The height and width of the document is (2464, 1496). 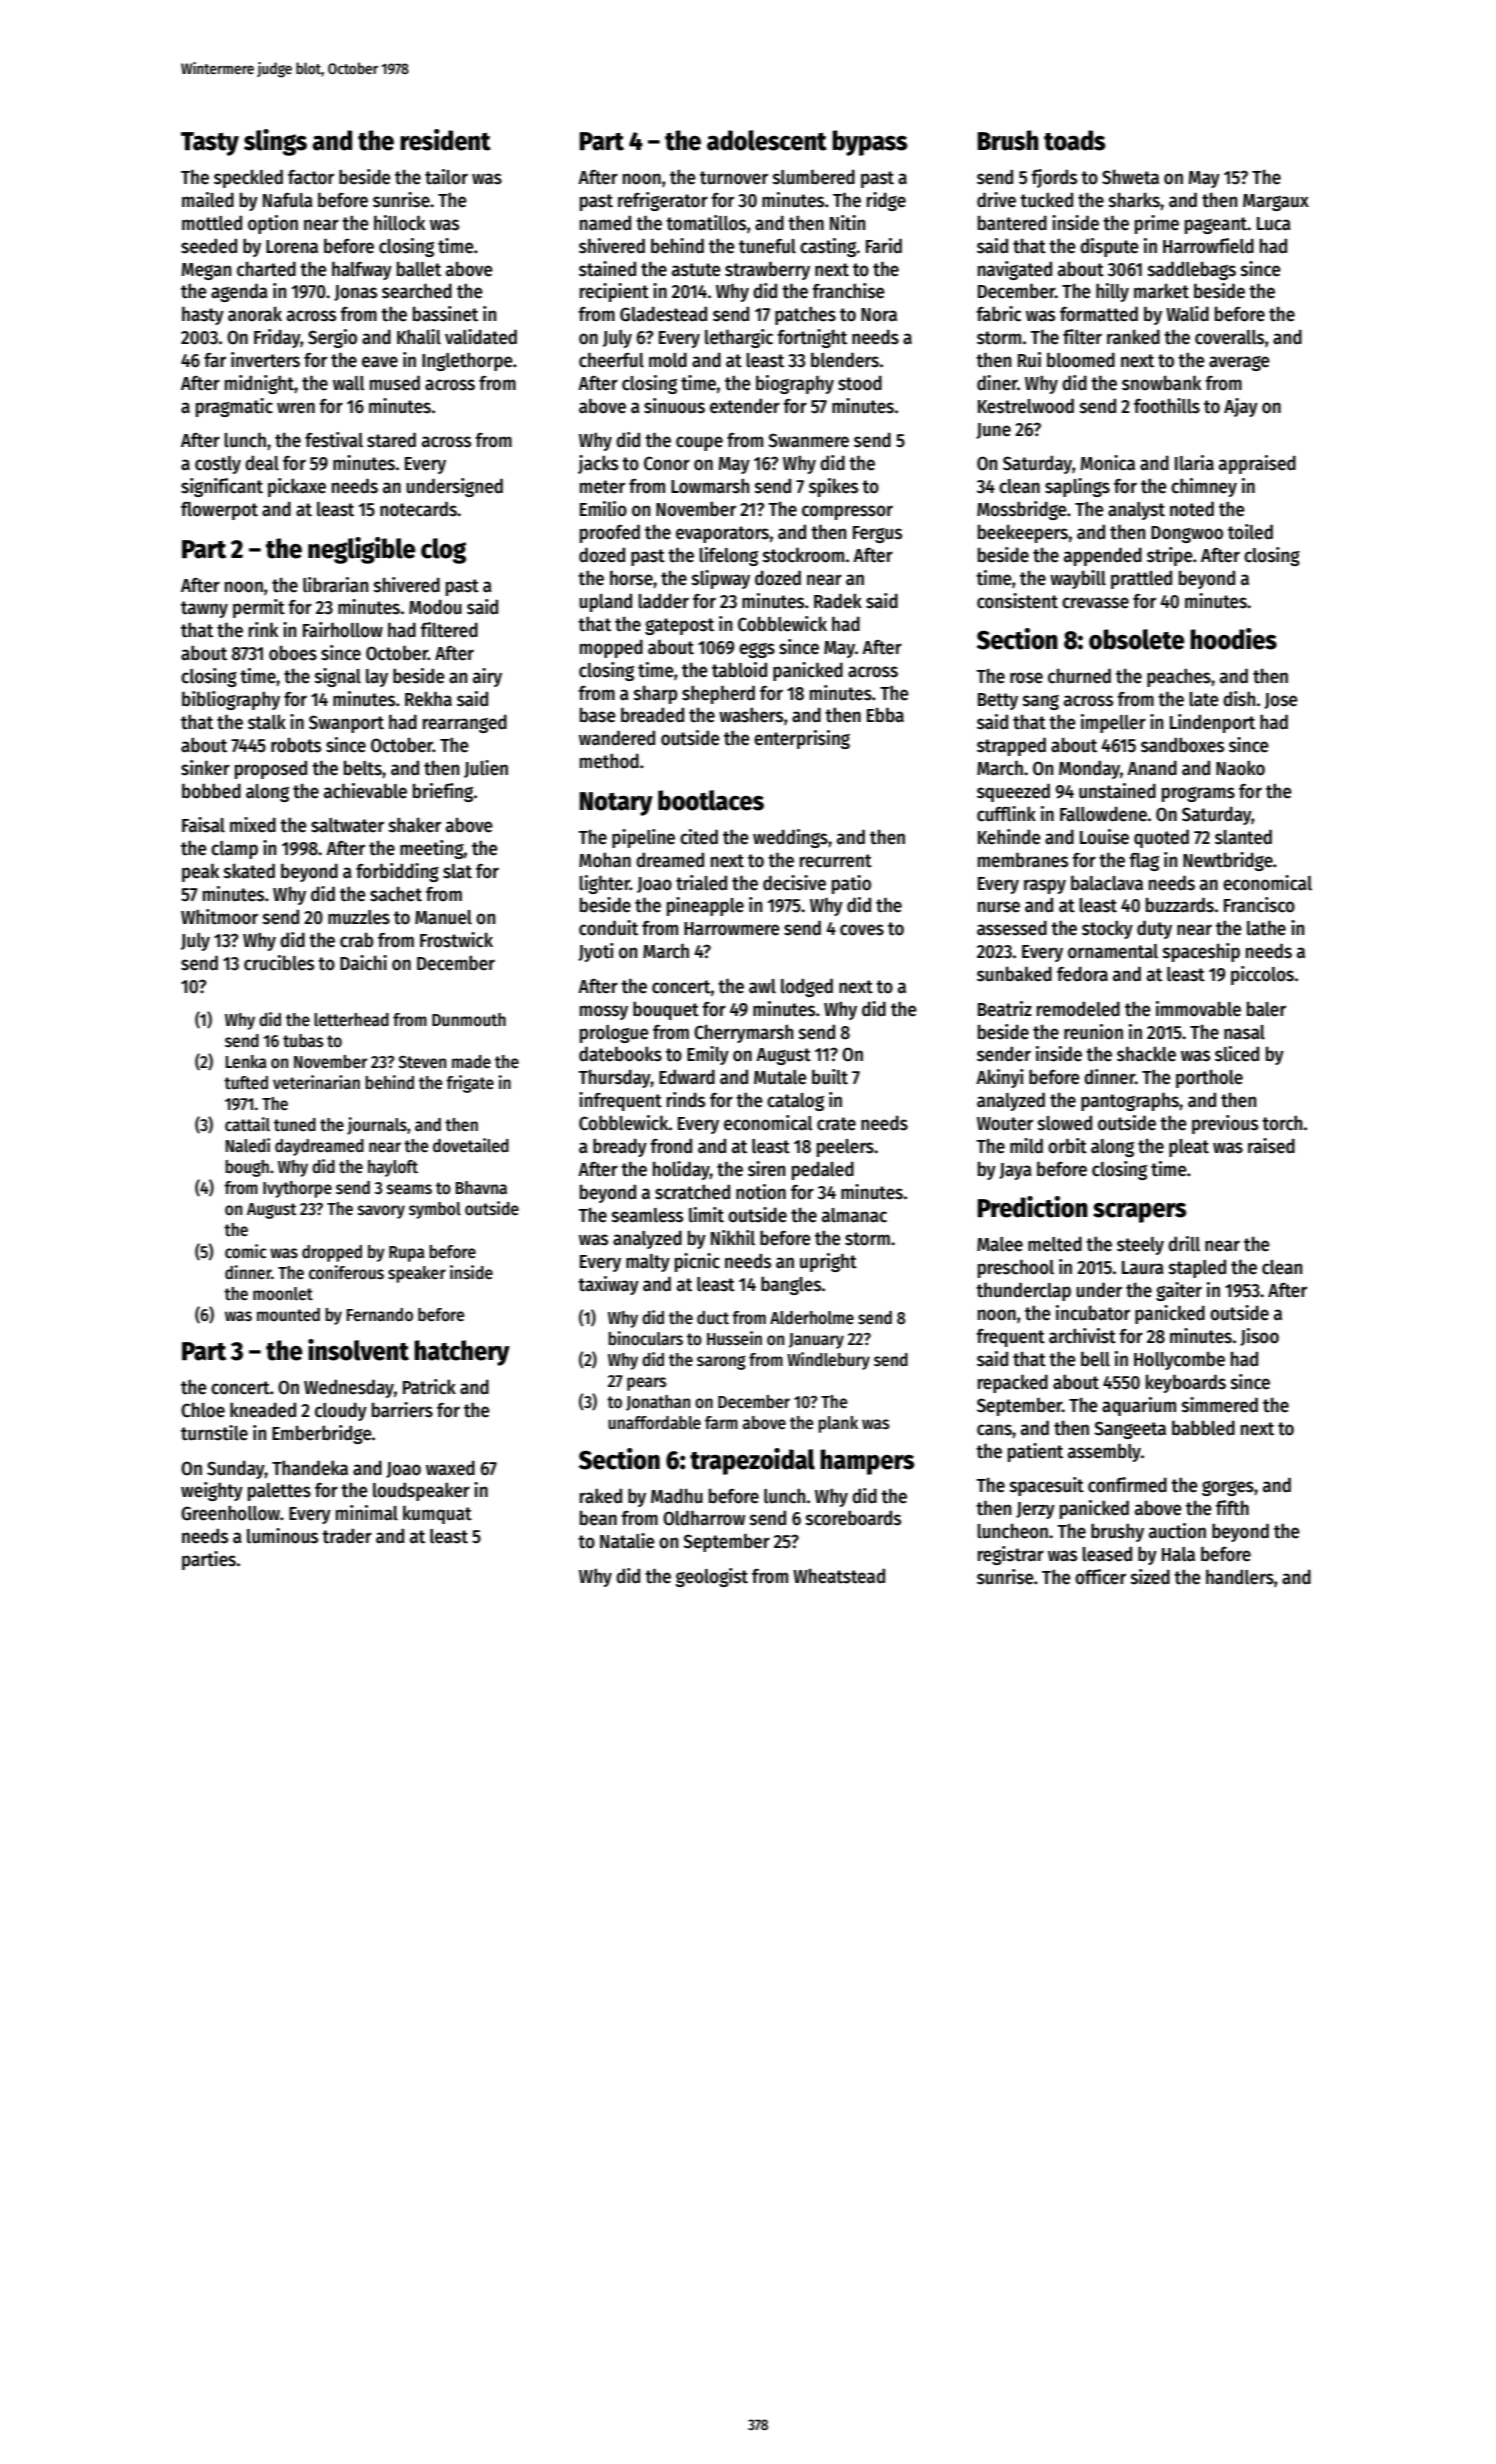 I want to click on trader, so click(x=347, y=1536).
